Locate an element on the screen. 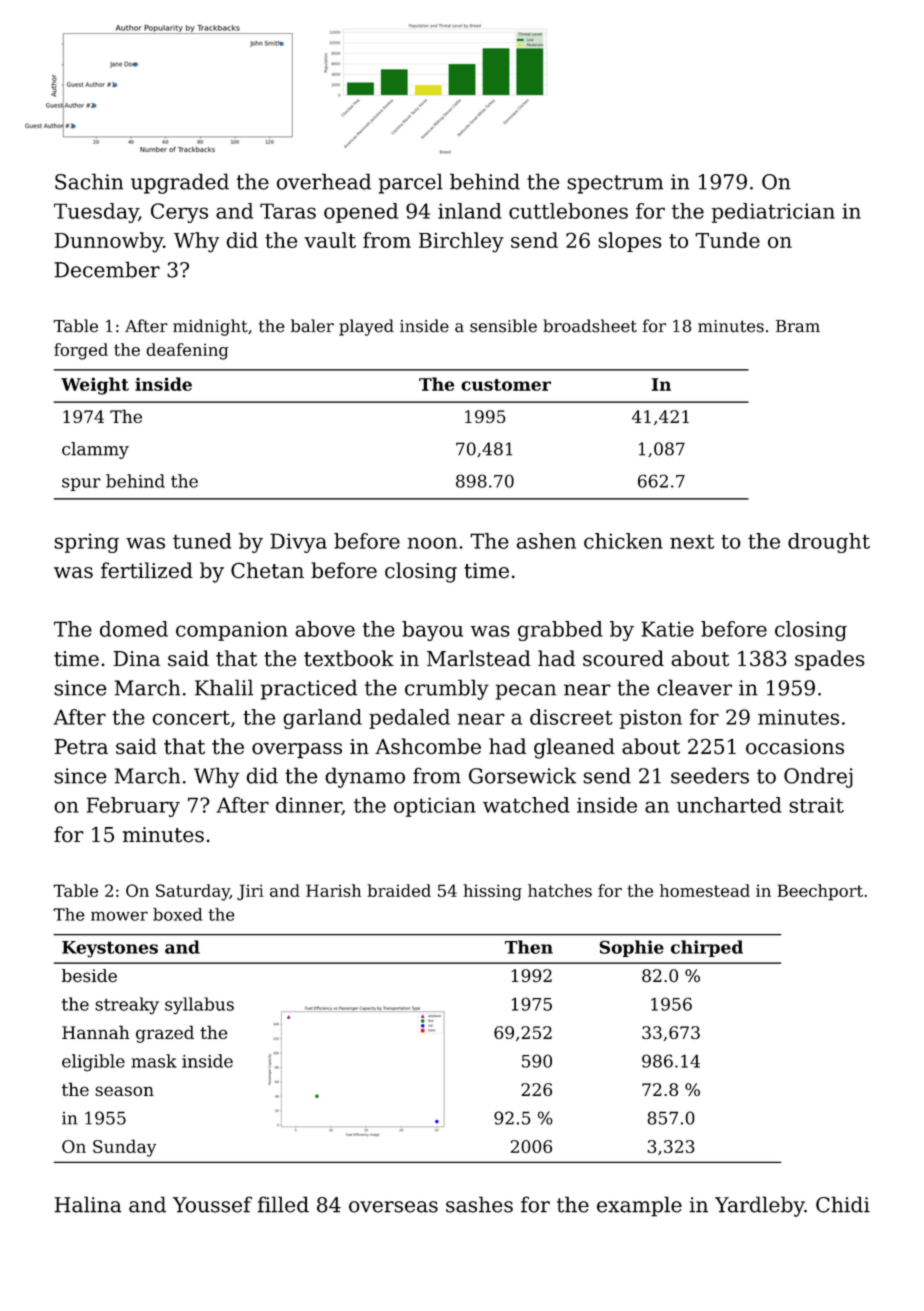 Image resolution: width=924 pixels, height=1311 pixels. next is located at coordinates (692, 541).
